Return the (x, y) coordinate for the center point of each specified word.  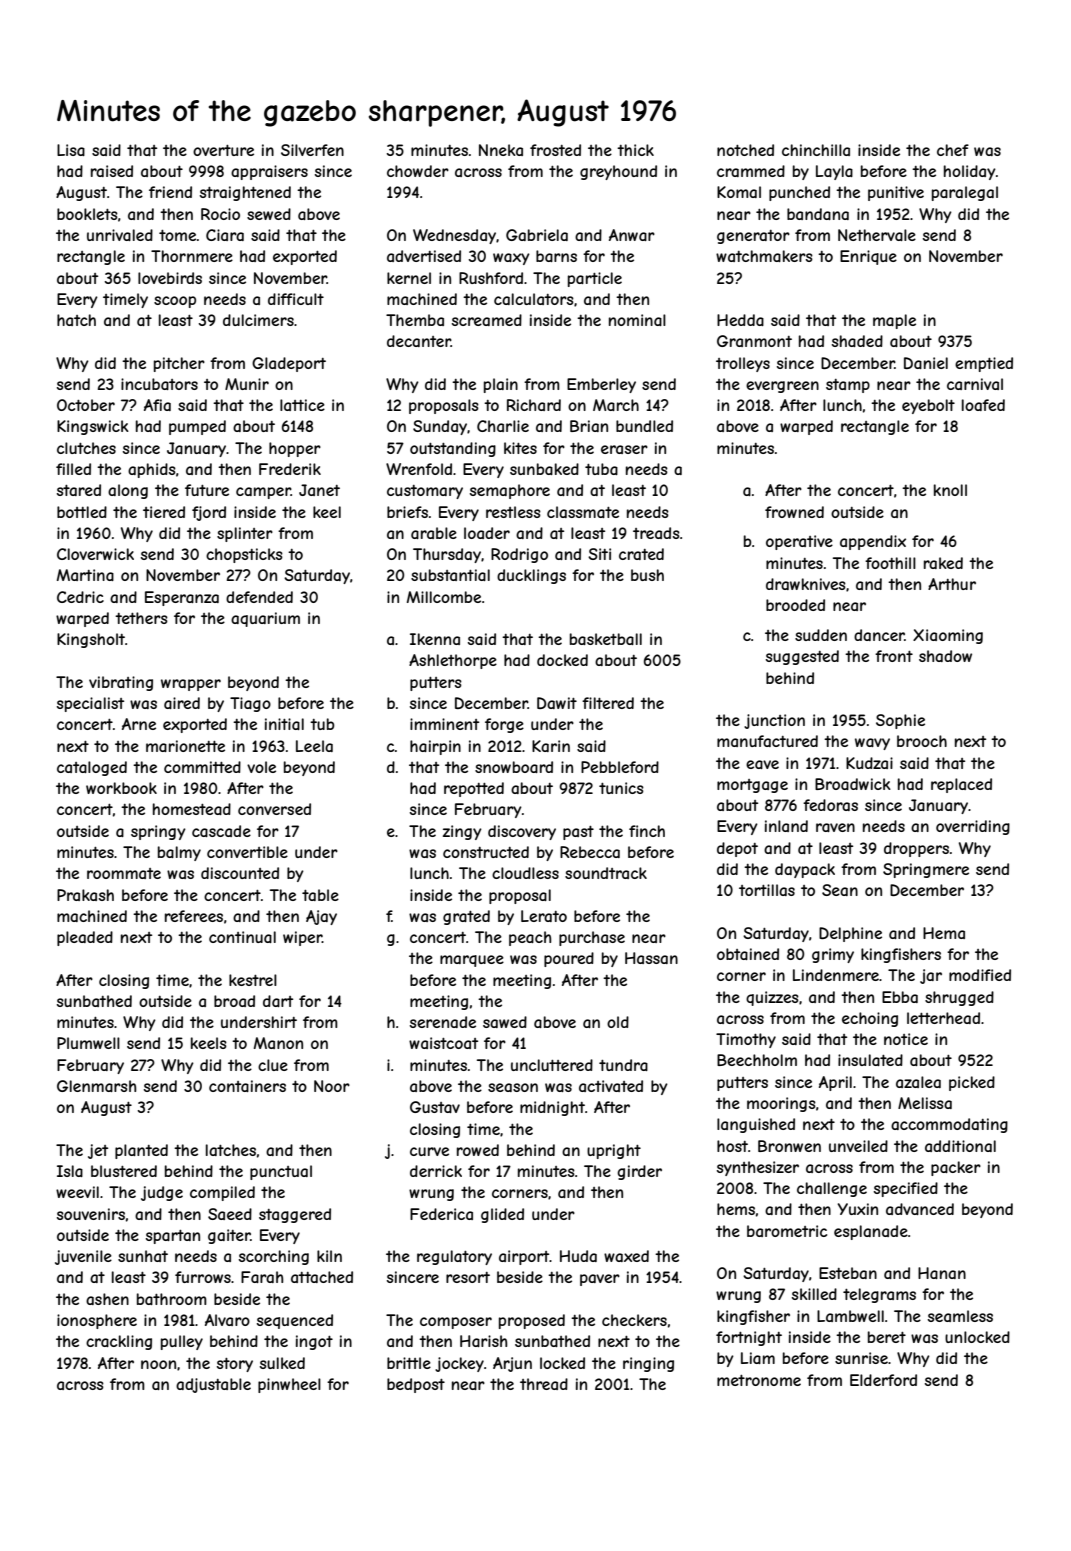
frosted (555, 150)
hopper (295, 449)
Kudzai (869, 763)
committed (202, 767)
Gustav (435, 1107)
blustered (124, 1171)
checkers (634, 1320)
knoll (950, 490)
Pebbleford (620, 767)
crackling (119, 1342)
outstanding (453, 449)
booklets (87, 214)
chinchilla (816, 150)
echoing (870, 1019)
